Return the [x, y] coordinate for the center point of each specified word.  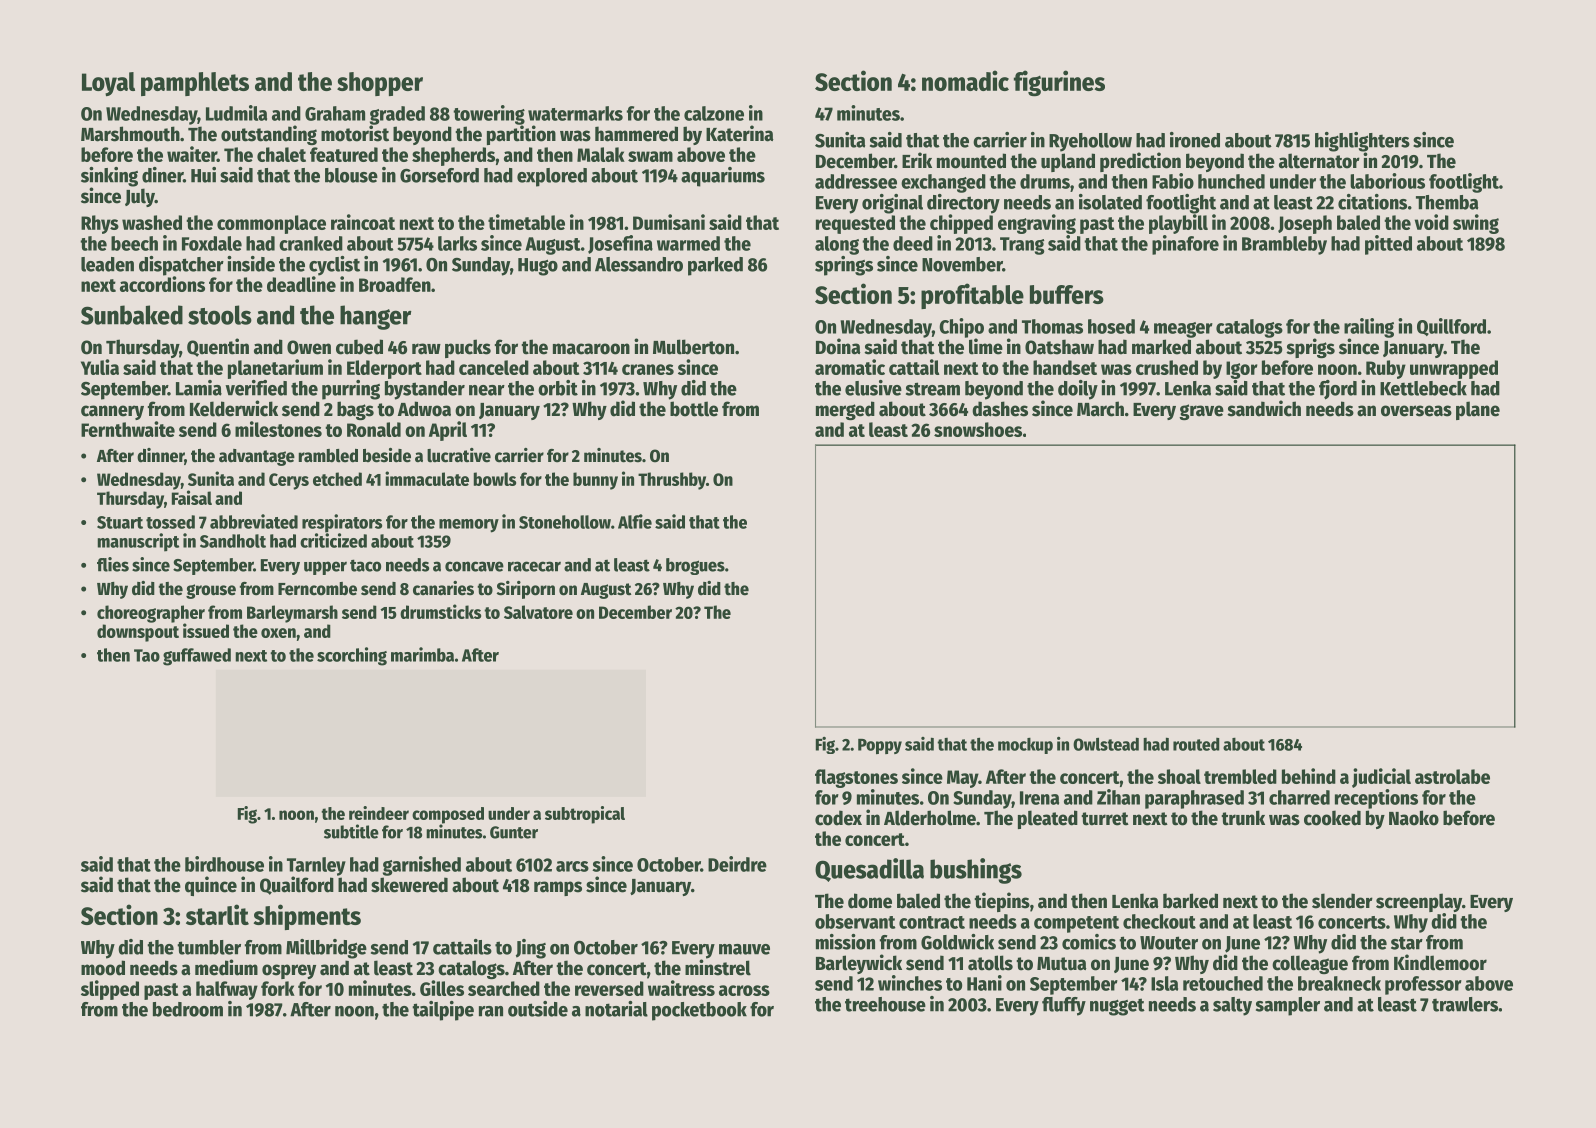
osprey [289, 971]
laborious [1387, 181]
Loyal [108, 84]
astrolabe [1452, 776]
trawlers [1465, 1004]
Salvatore [538, 612]
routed [1196, 744]
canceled [494, 367]
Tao [147, 655]
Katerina [740, 133]
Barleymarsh [292, 614]
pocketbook [699, 1011]
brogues [695, 566]
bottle [694, 409]
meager [1183, 330]
